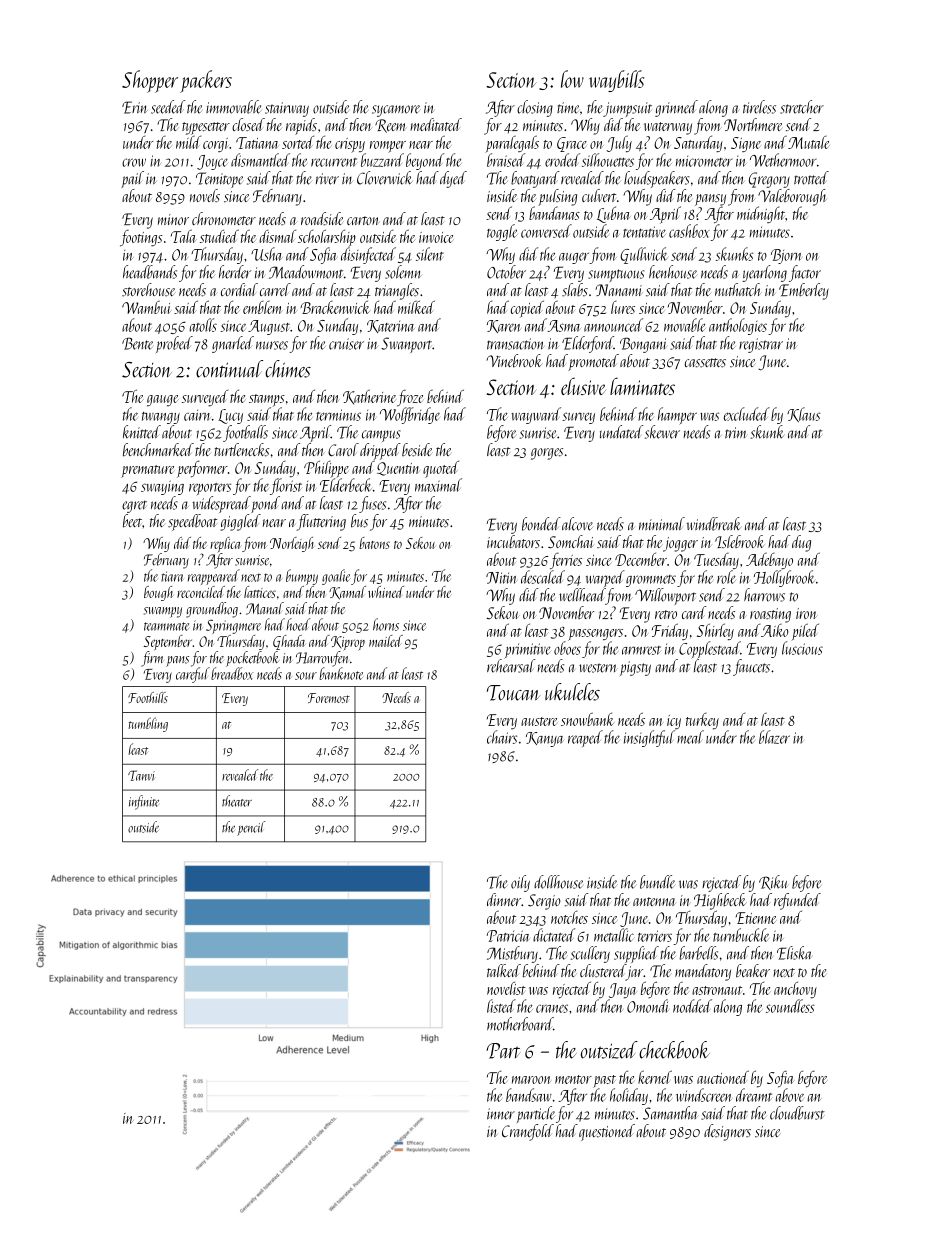  I want to click on antenna, so click(654, 901).
